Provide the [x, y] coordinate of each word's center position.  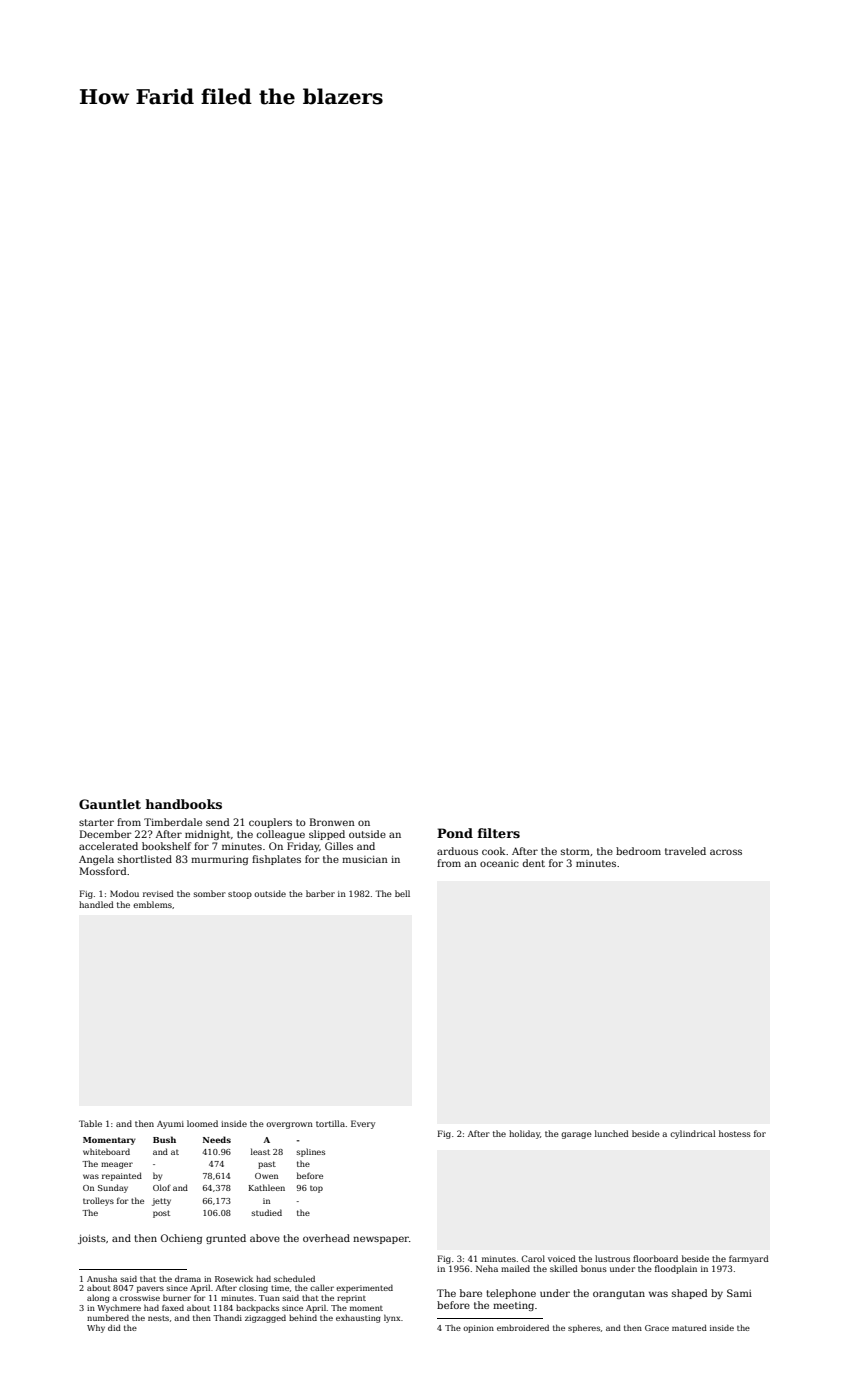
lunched [612, 1133]
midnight [207, 835]
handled [96, 904]
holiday [524, 1134]
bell [402, 893]
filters [499, 833]
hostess [735, 1133]
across [726, 852]
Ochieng [181, 1239]
